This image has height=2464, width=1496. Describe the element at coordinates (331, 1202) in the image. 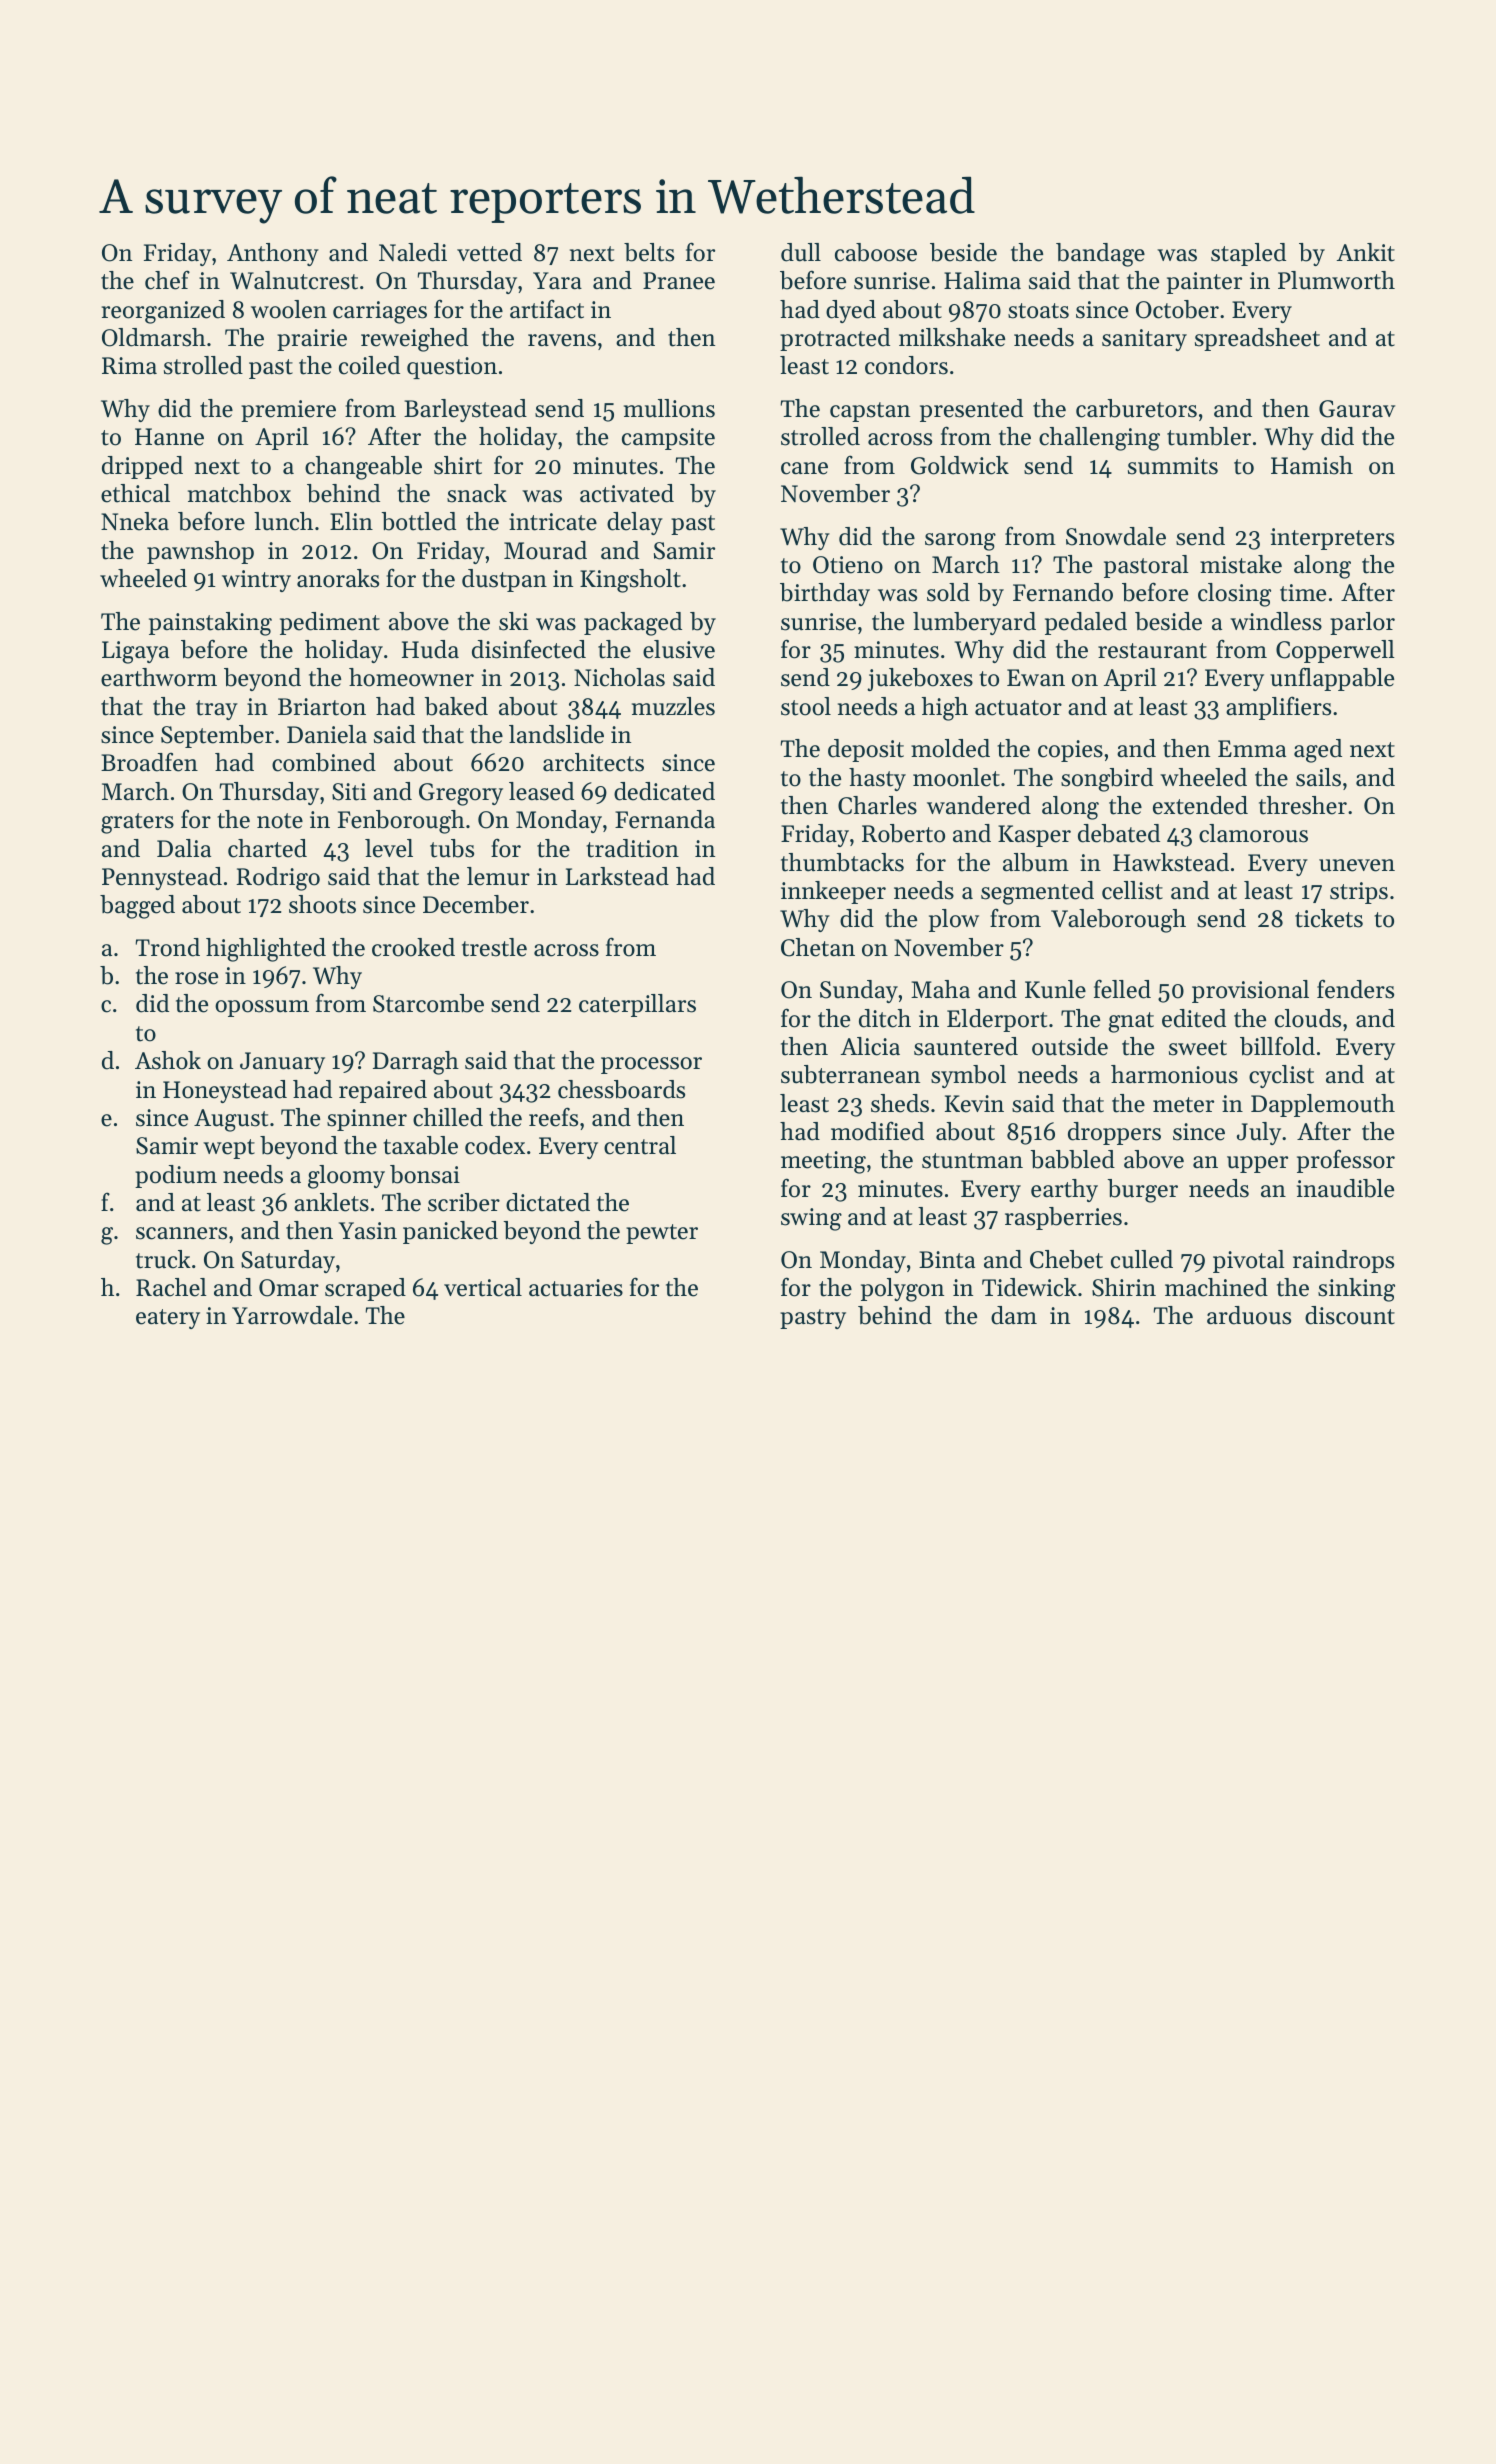

I see `anklets` at that location.
